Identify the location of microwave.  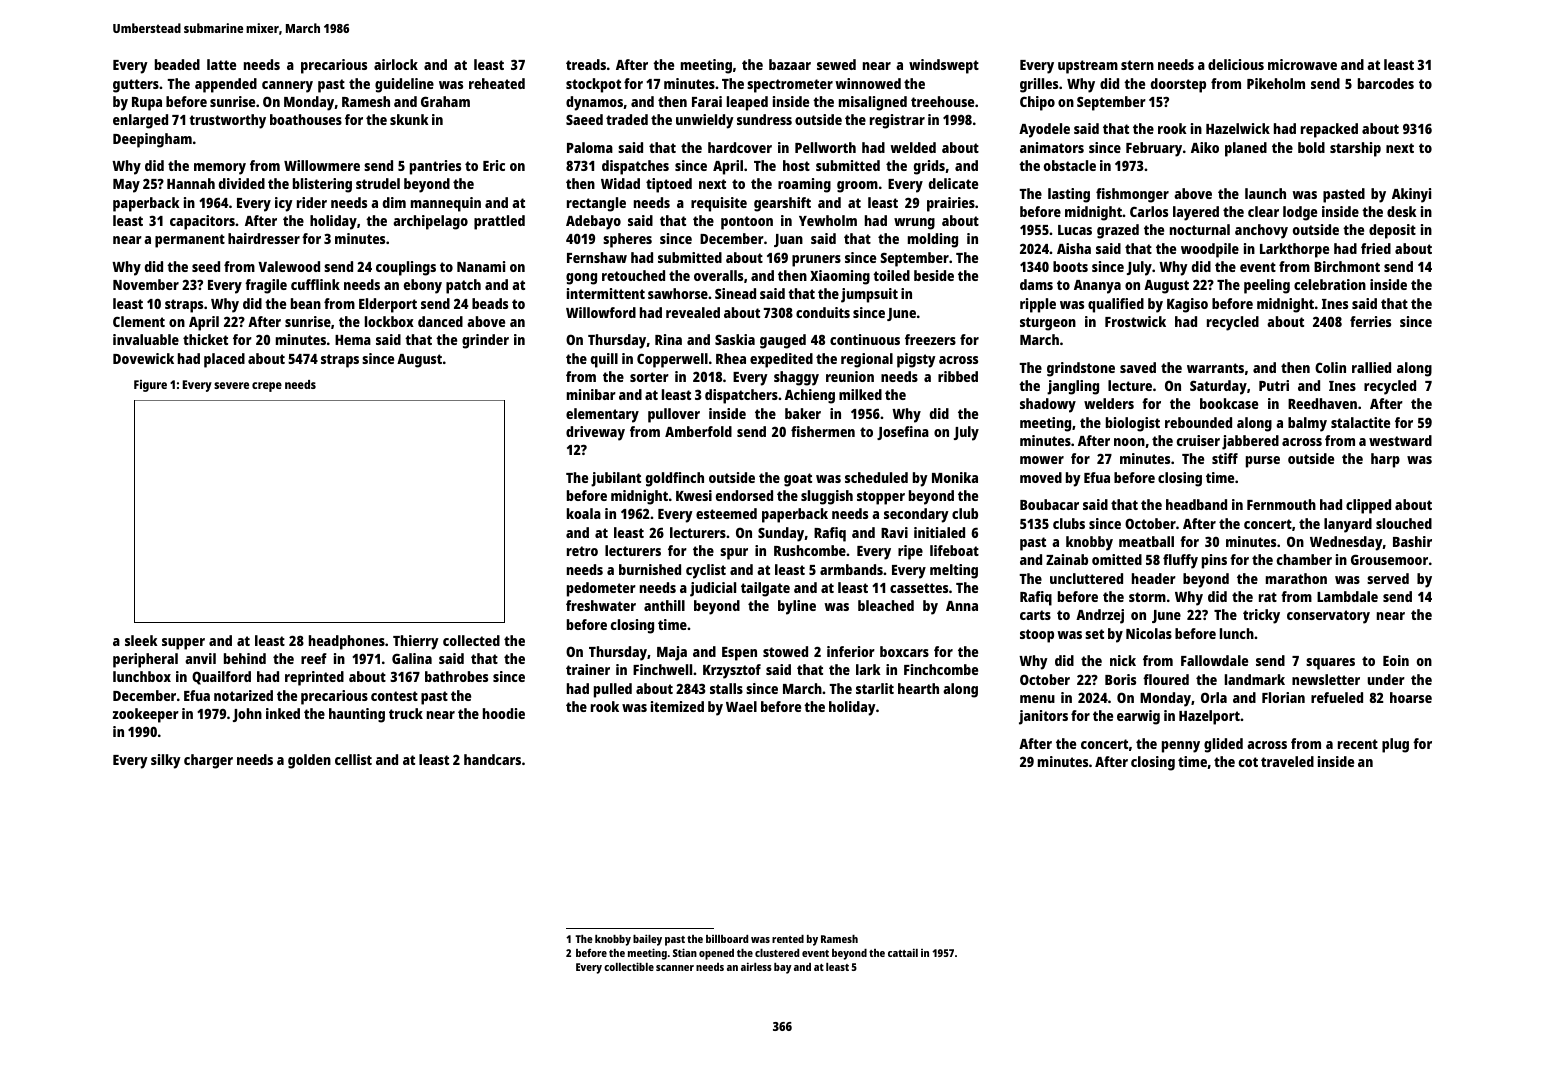
(1302, 64).
